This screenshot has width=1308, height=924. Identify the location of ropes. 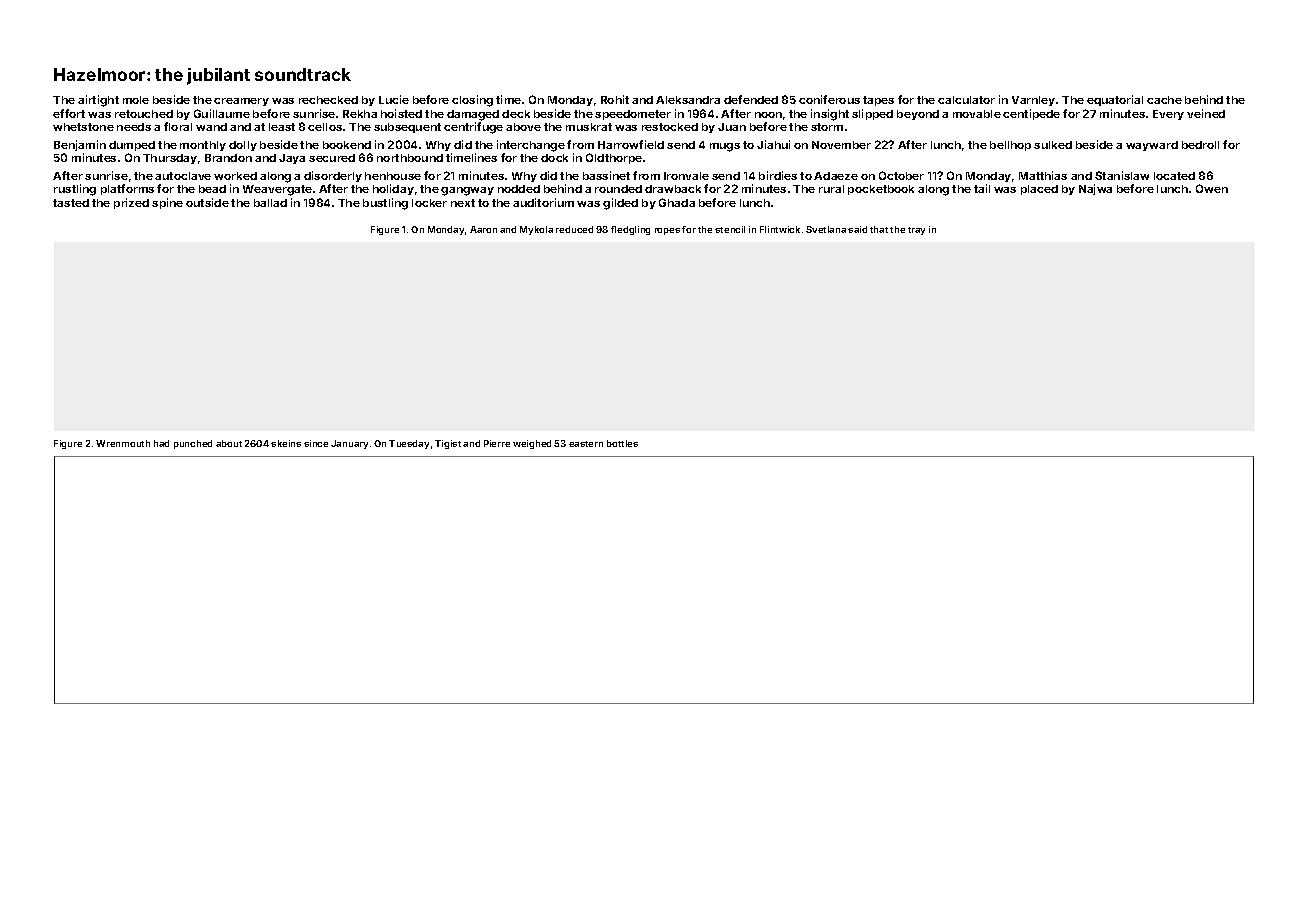
(667, 231).
